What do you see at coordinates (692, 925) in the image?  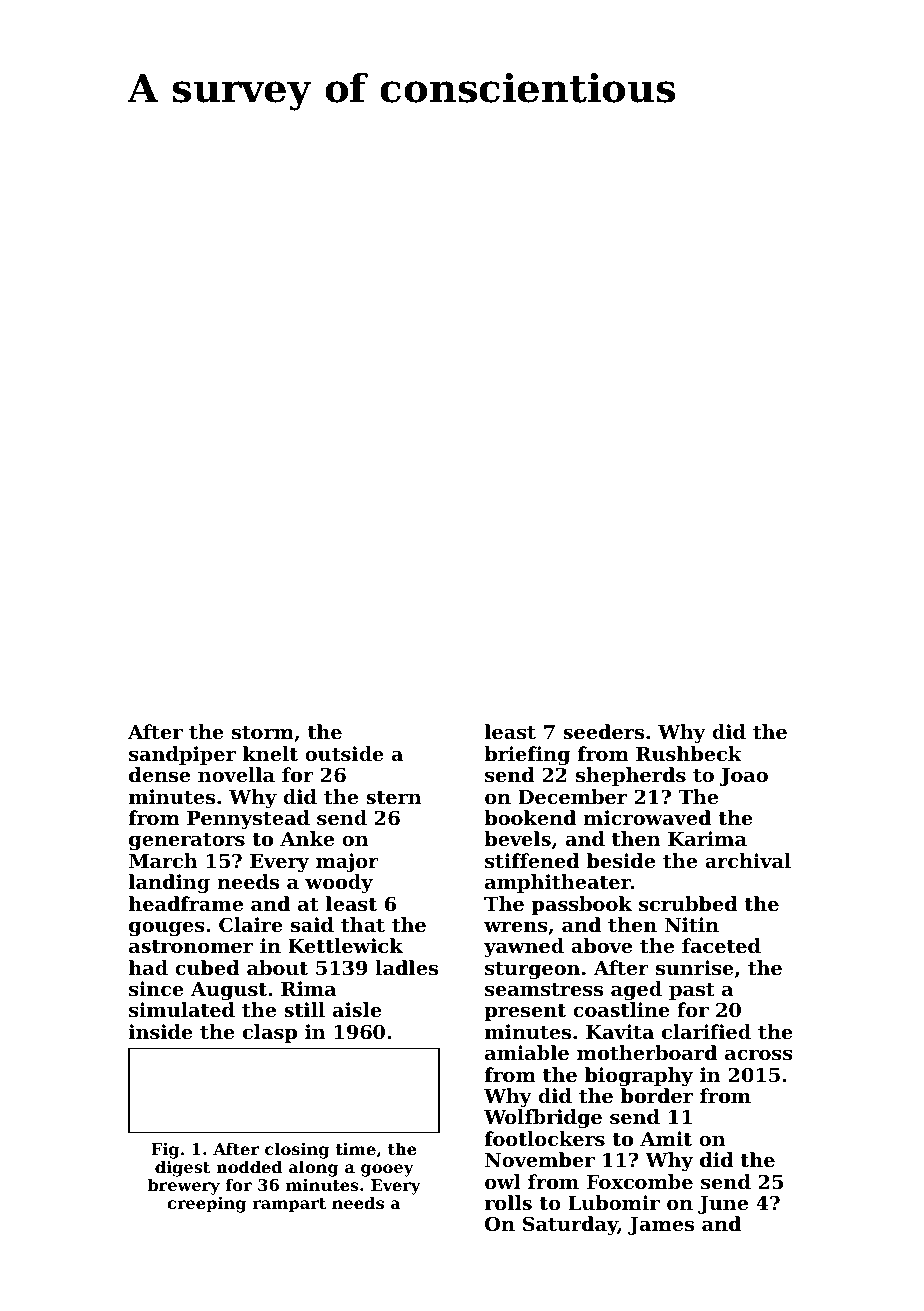 I see `Nitin` at bounding box center [692, 925].
